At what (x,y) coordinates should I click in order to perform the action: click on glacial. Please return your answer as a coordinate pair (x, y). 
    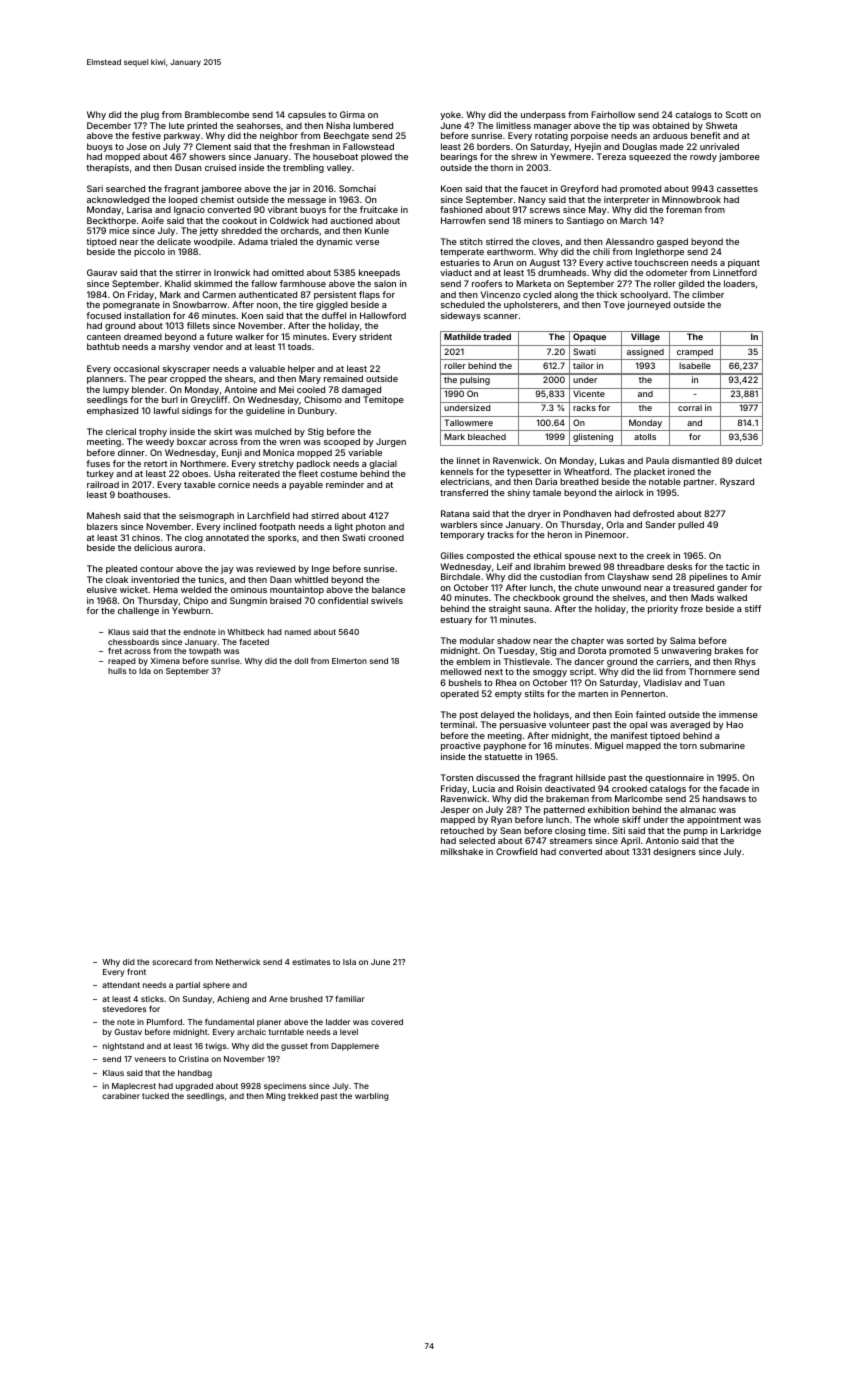
    Looking at the image, I should click on (383, 464).
